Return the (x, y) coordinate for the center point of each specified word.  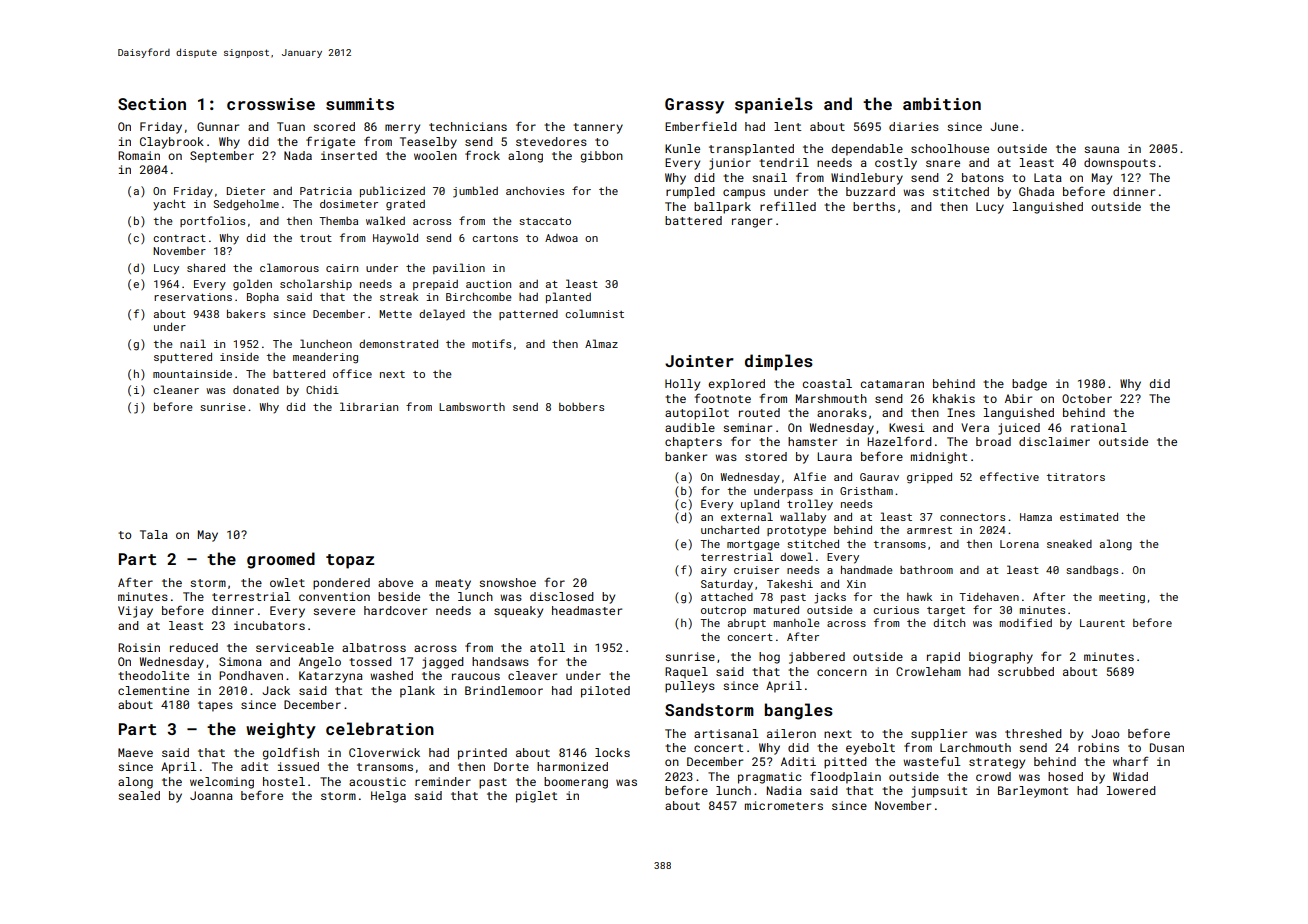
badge (1029, 385)
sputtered (183, 357)
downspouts (1120, 164)
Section (152, 104)
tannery (598, 128)
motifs (491, 343)
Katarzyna (331, 677)
